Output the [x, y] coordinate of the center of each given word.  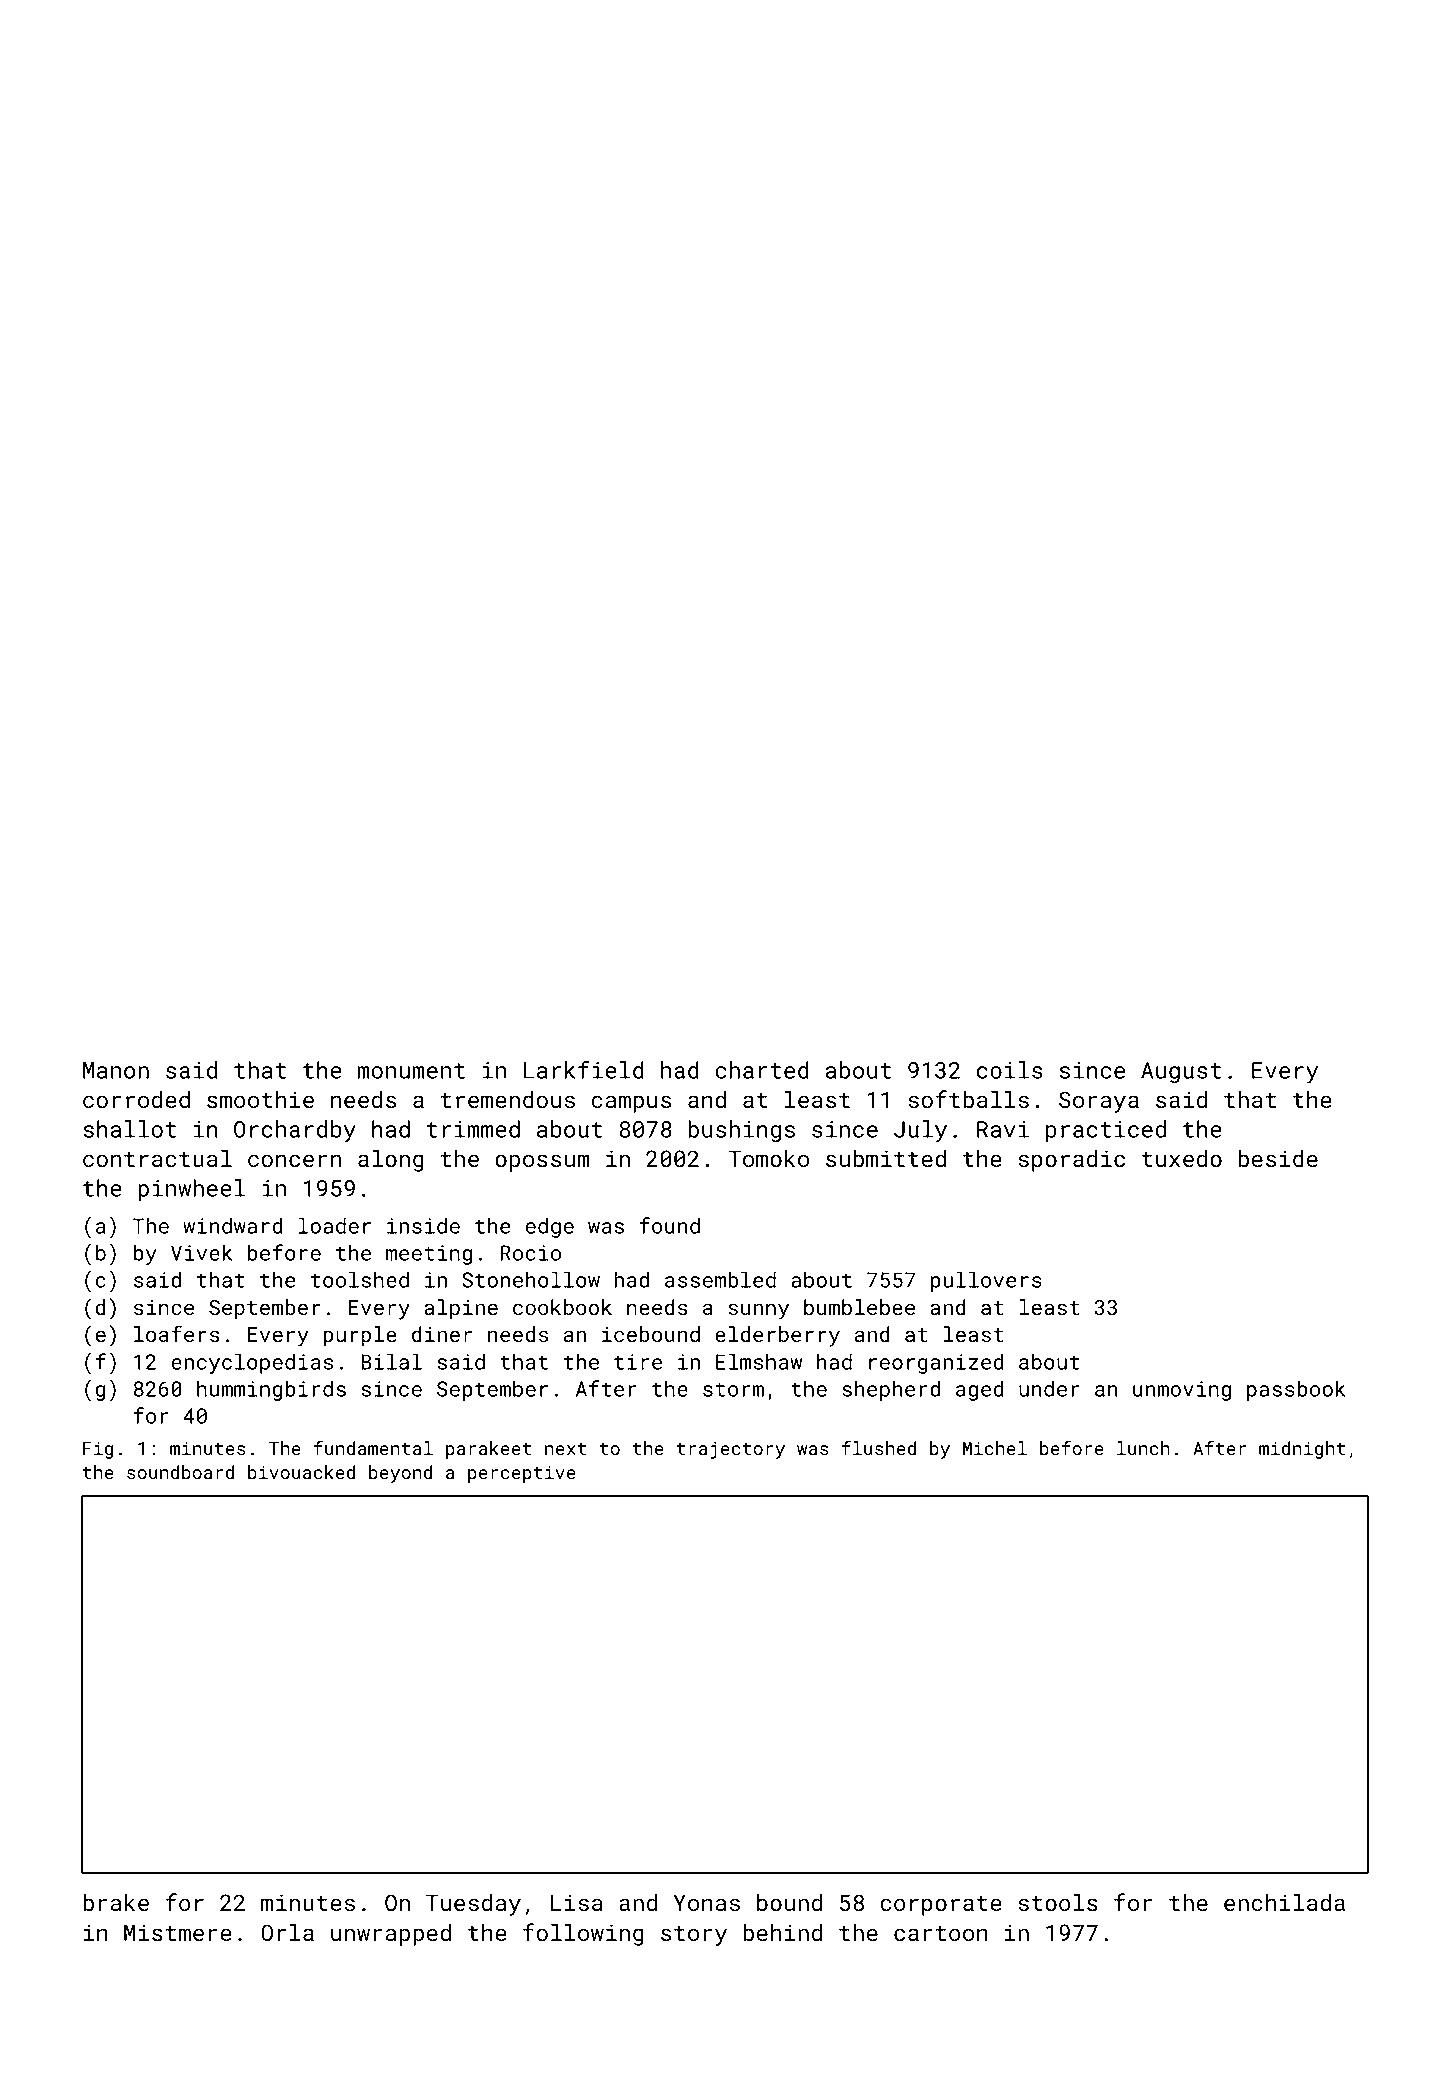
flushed [879, 1448]
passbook [1296, 1390]
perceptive [522, 1474]
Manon [116, 1070]
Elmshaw [759, 1361]
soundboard [180, 1472]
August [1181, 1073]
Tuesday [473, 1905]
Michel [995, 1448]
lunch [1143, 1448]
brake [116, 1902]
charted [762, 1070]
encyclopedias [252, 1363]
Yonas [707, 1903]
